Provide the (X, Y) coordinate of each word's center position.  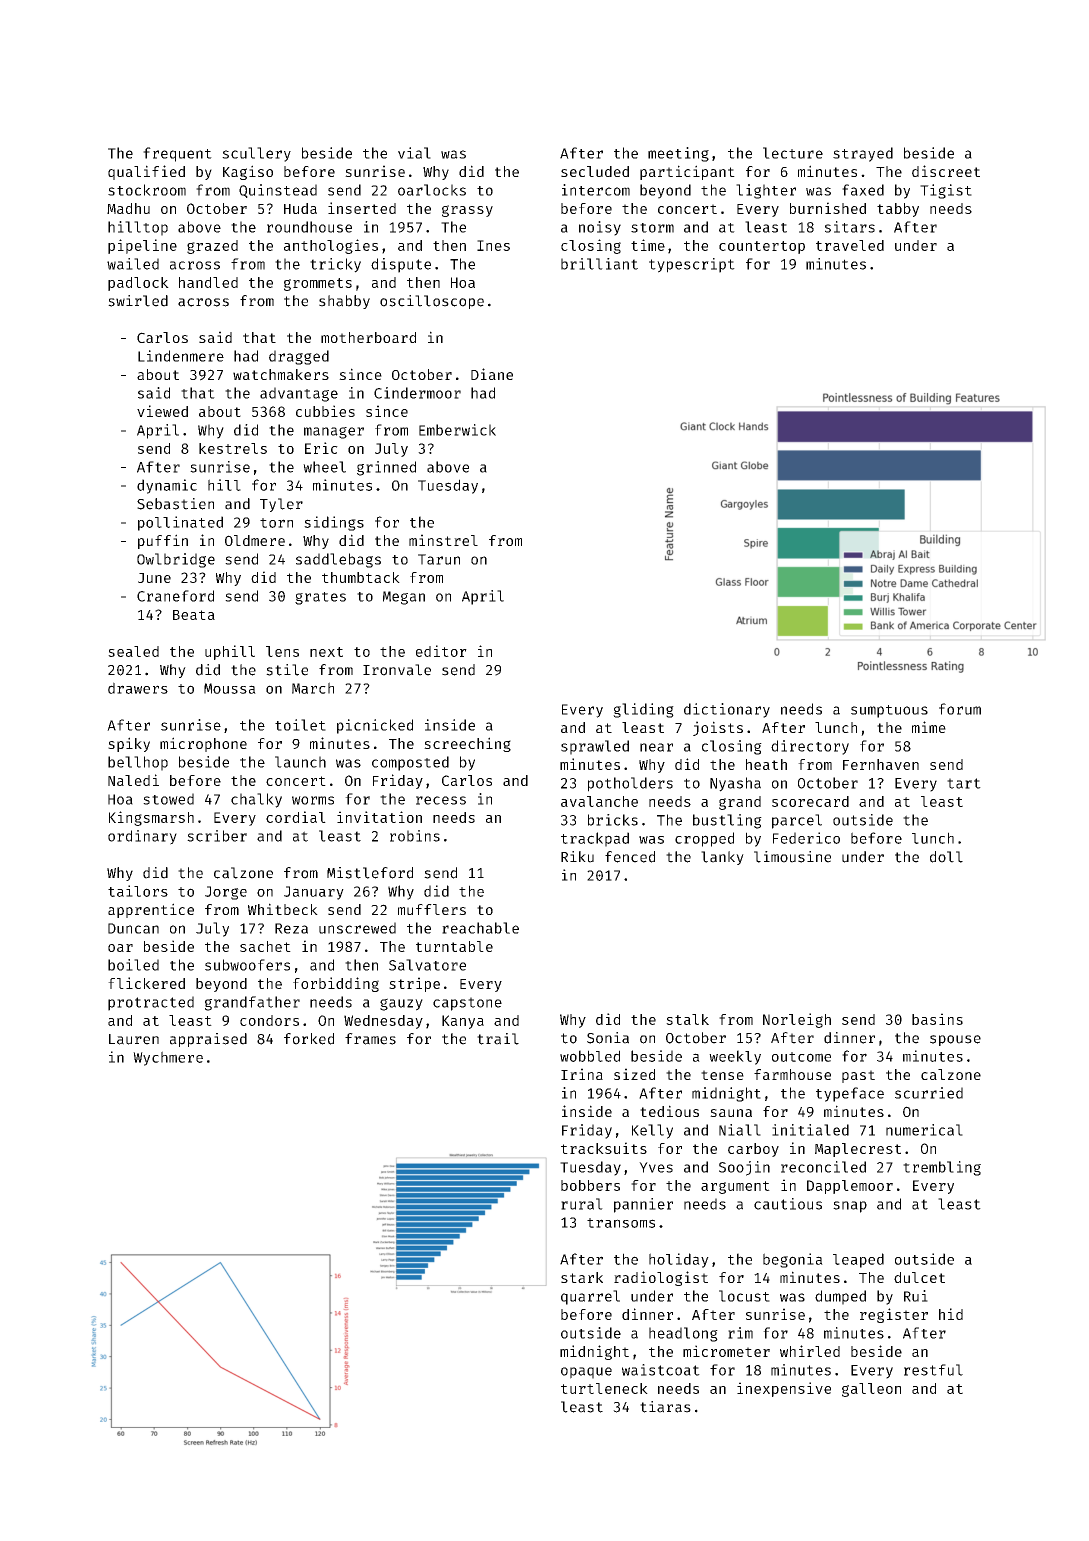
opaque (586, 1373)
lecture (793, 153)
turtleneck (604, 1388)
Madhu (128, 208)
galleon (871, 1390)
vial (414, 153)
